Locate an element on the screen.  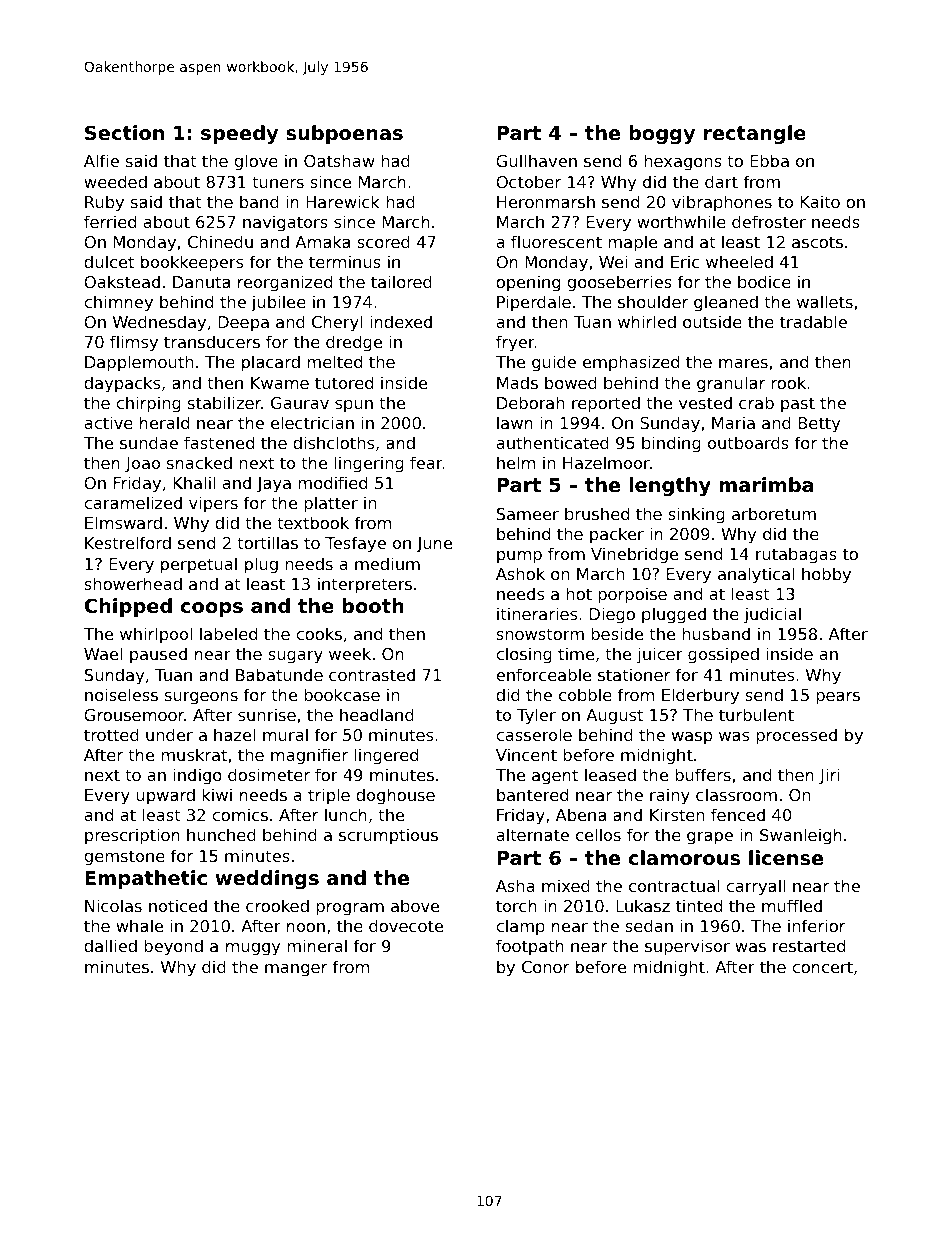
hot is located at coordinates (579, 593).
